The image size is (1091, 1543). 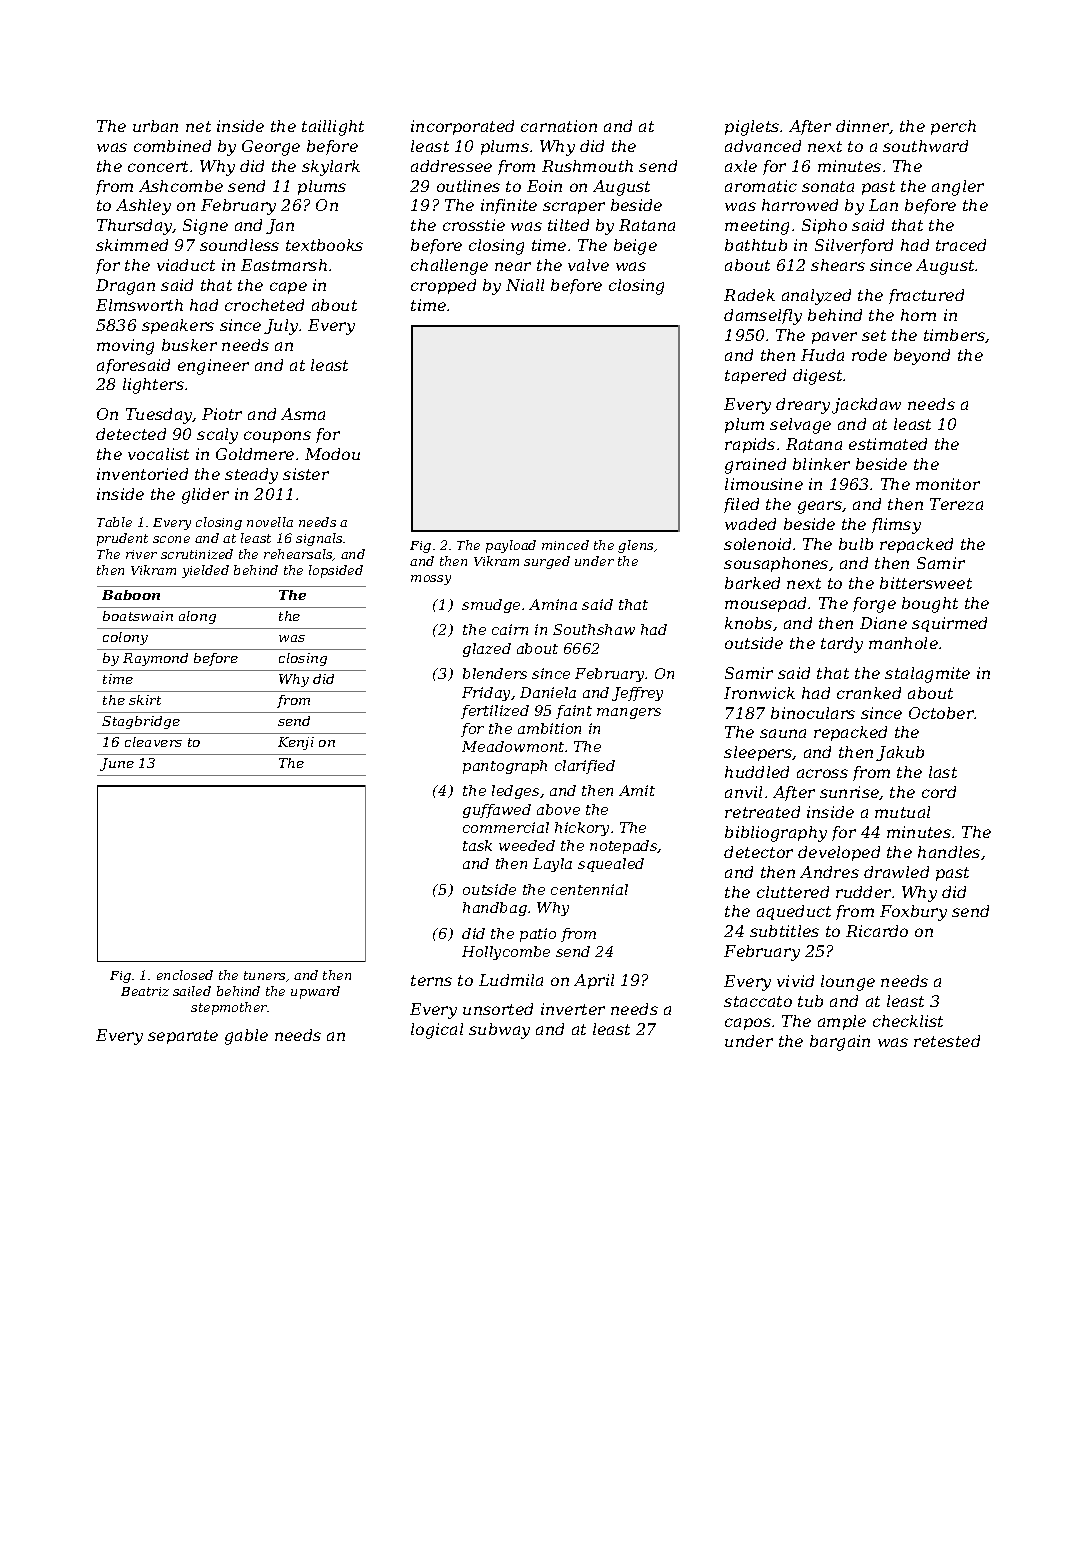 I want to click on flimsy, so click(x=896, y=526).
